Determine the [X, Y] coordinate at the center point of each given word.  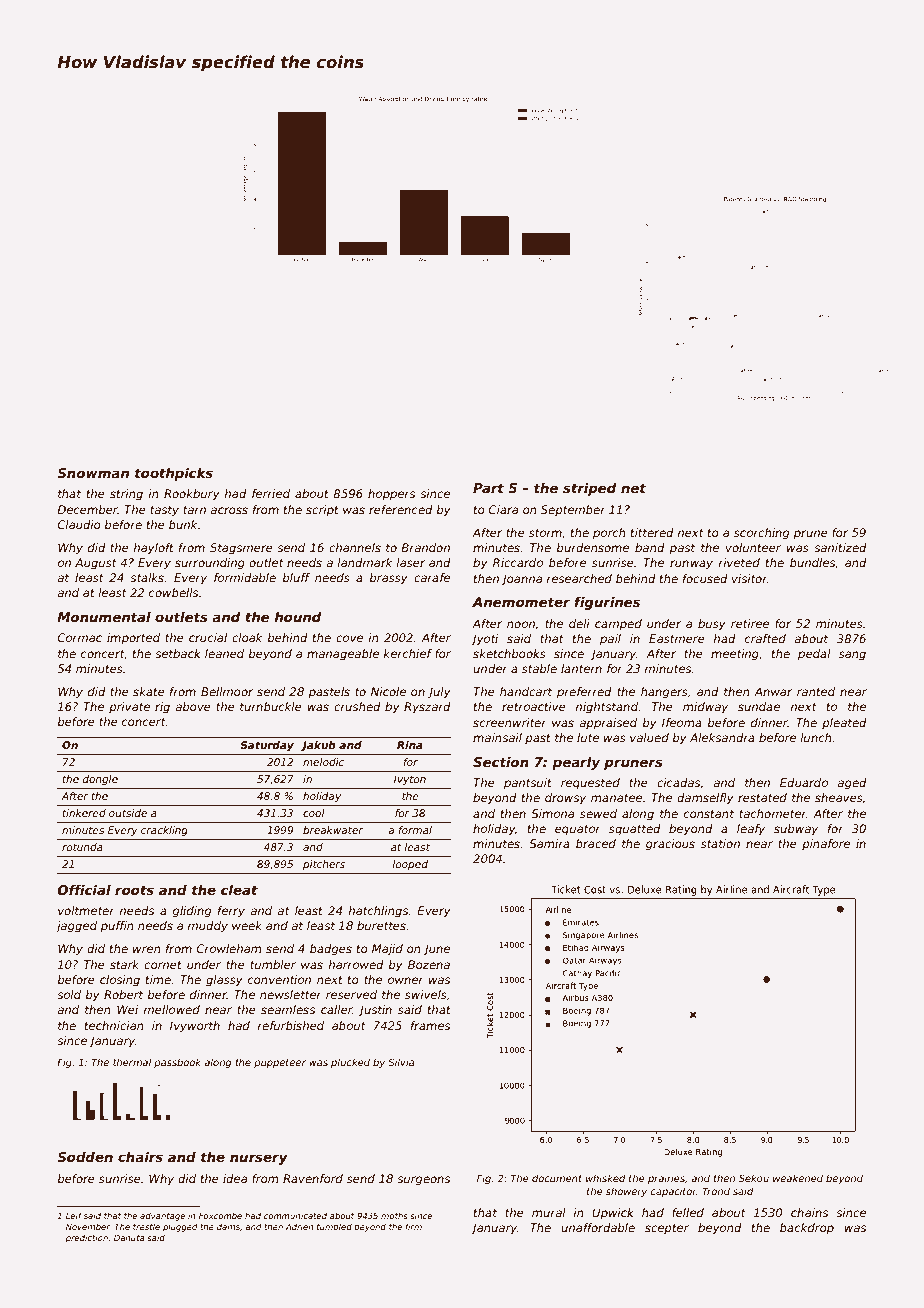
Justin [375, 1011]
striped [590, 489]
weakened [798, 1178]
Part [488, 488]
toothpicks [174, 474]
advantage [162, 1216]
